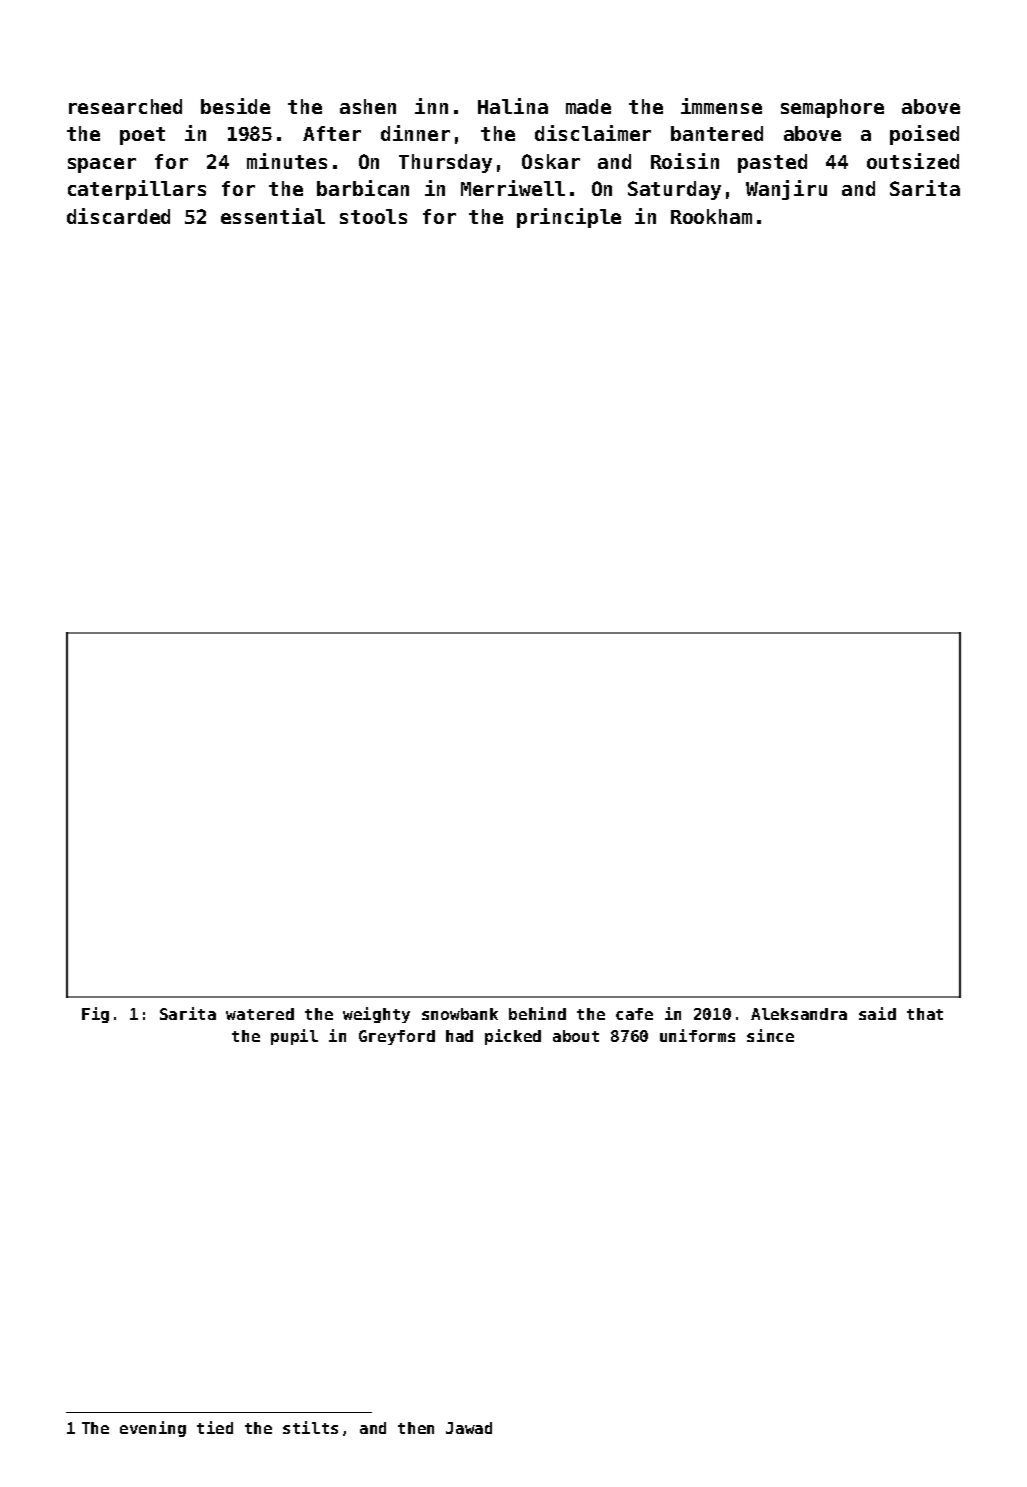 The width and height of the image is (1027, 1487). I want to click on picked, so click(513, 1037).
